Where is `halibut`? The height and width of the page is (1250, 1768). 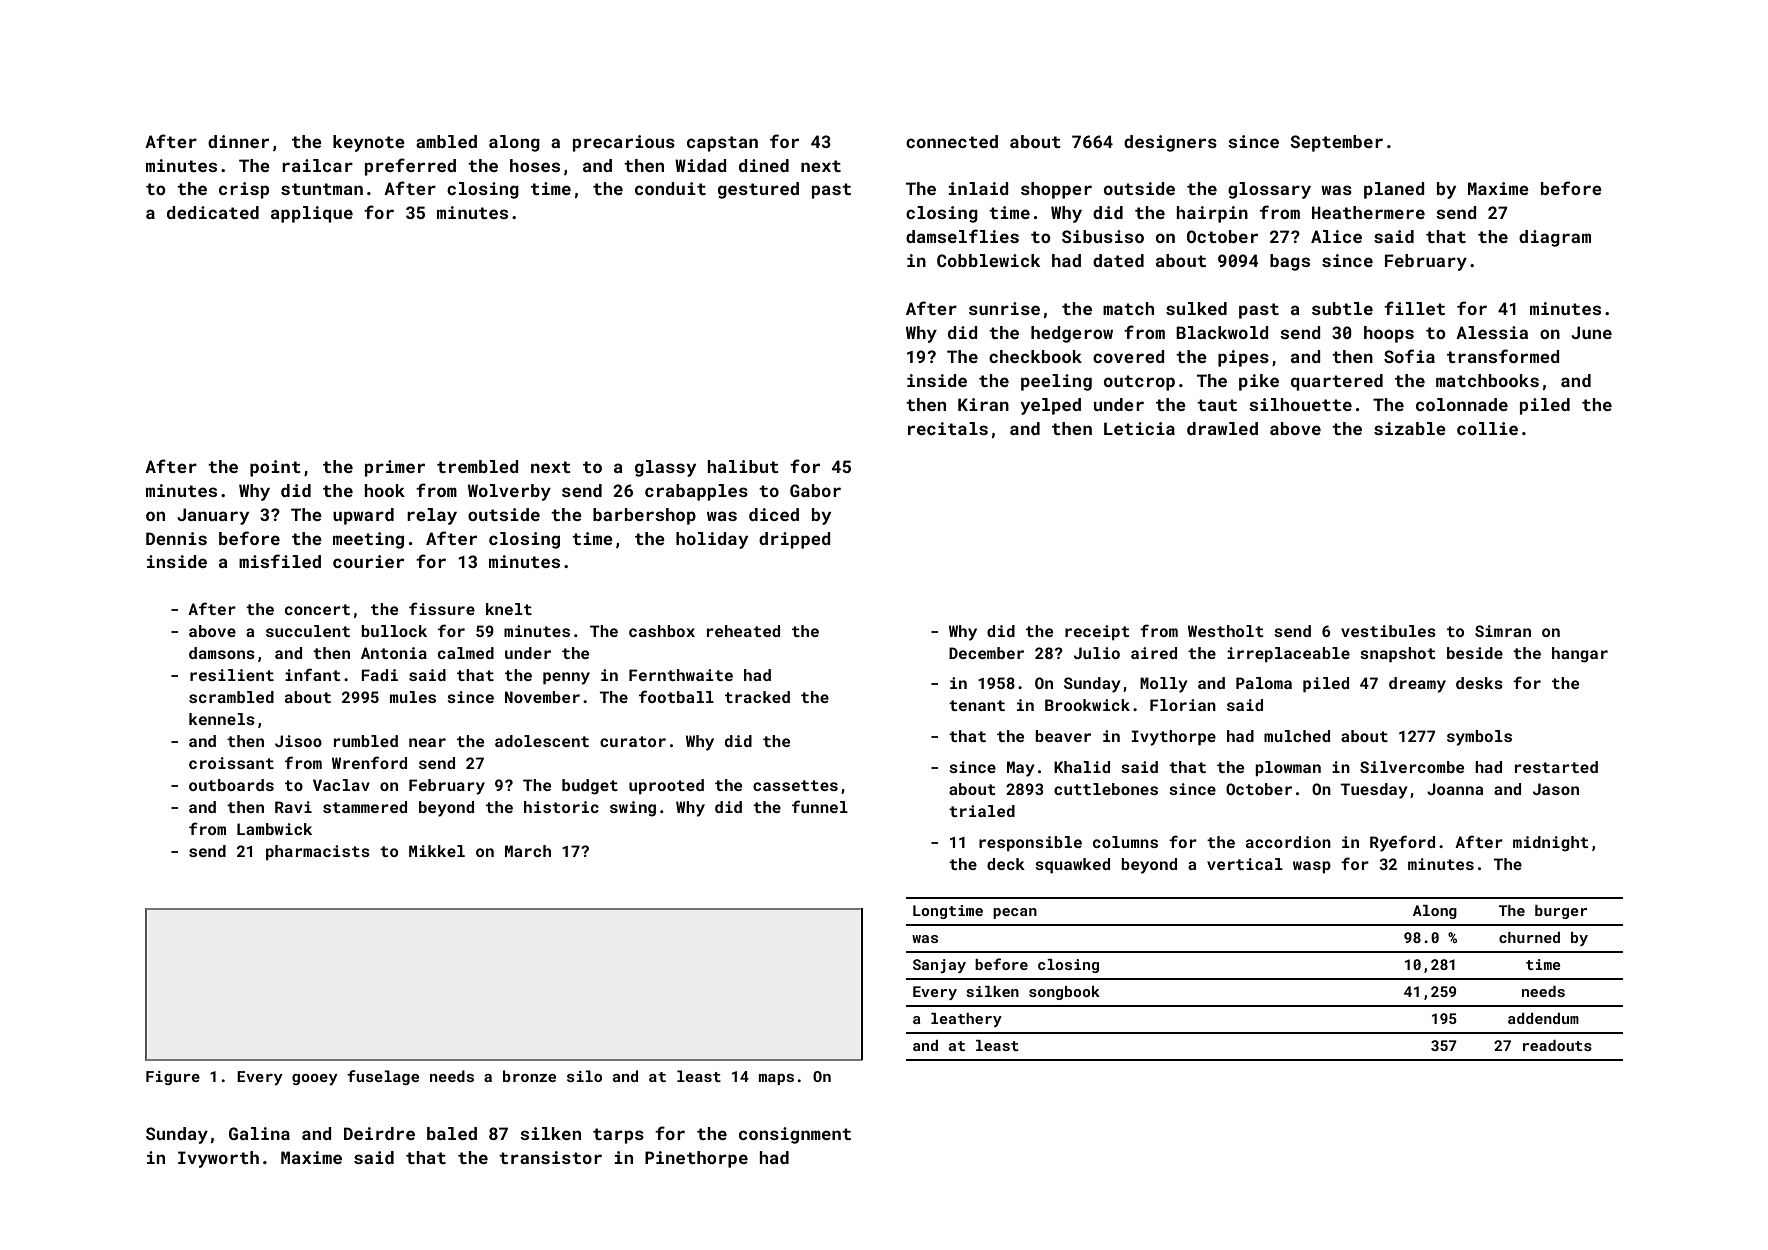 halibut is located at coordinates (743, 466).
